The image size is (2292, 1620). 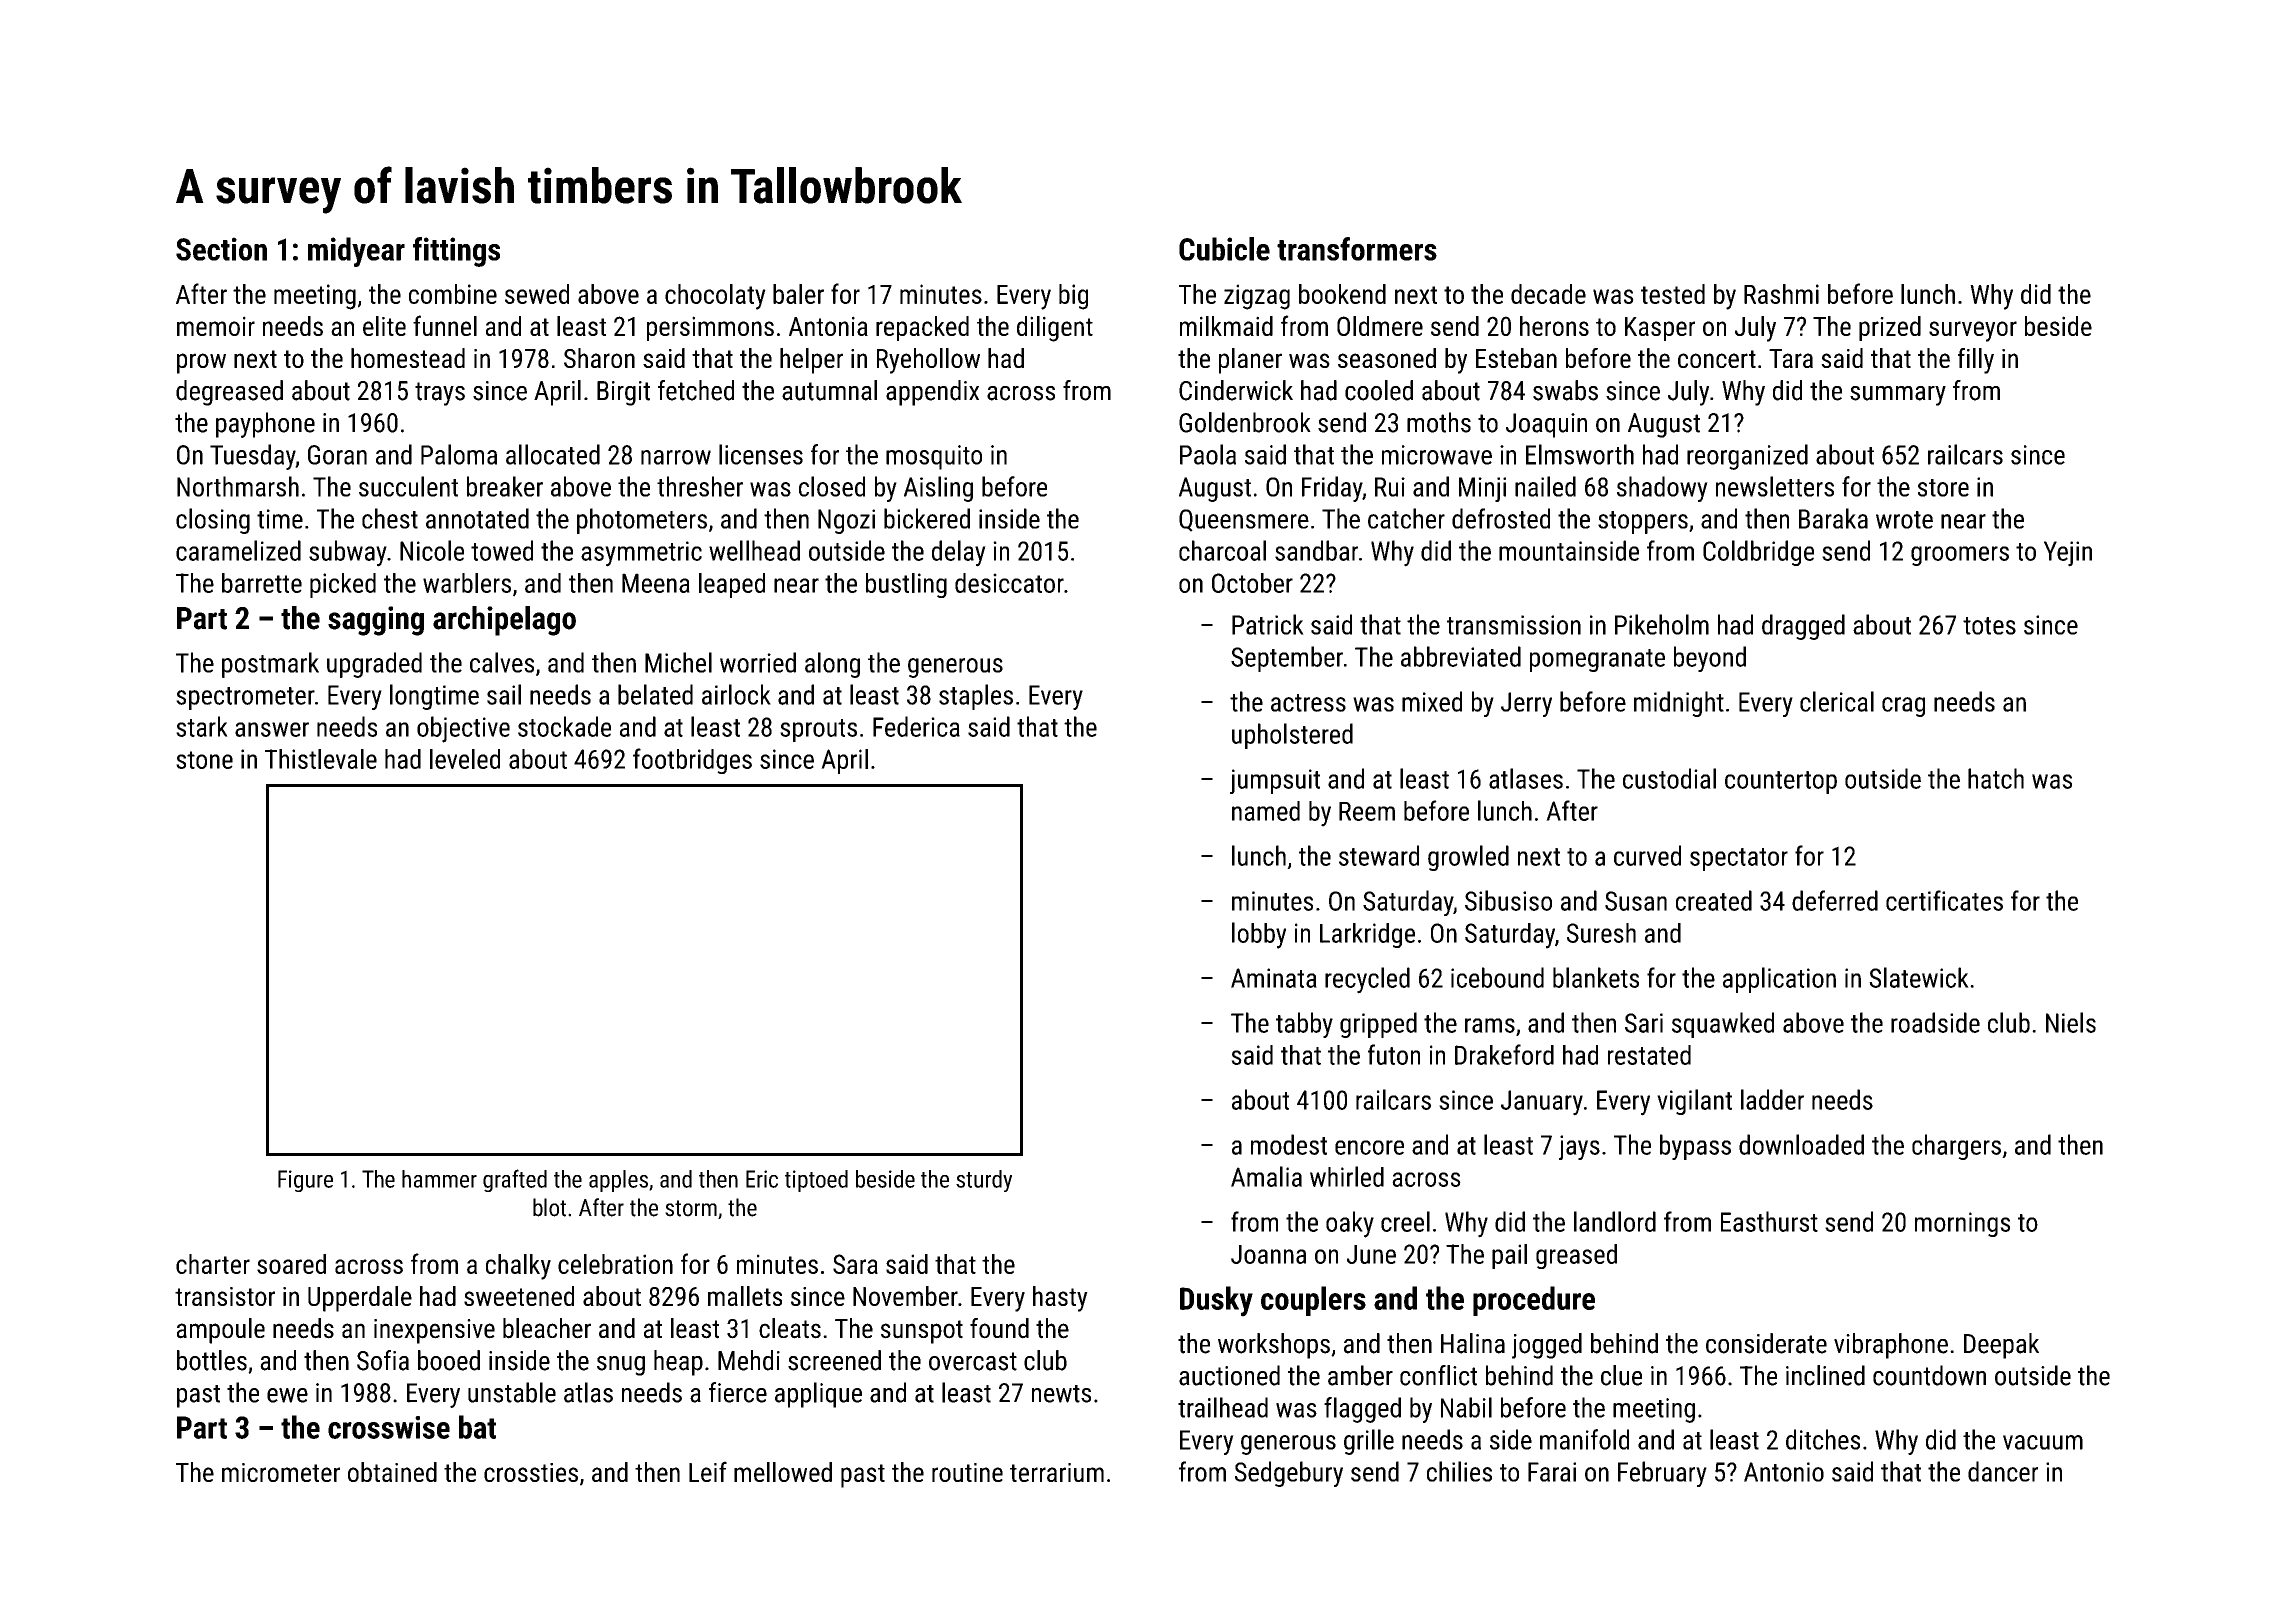 I want to click on chilies, so click(x=1459, y=1471).
